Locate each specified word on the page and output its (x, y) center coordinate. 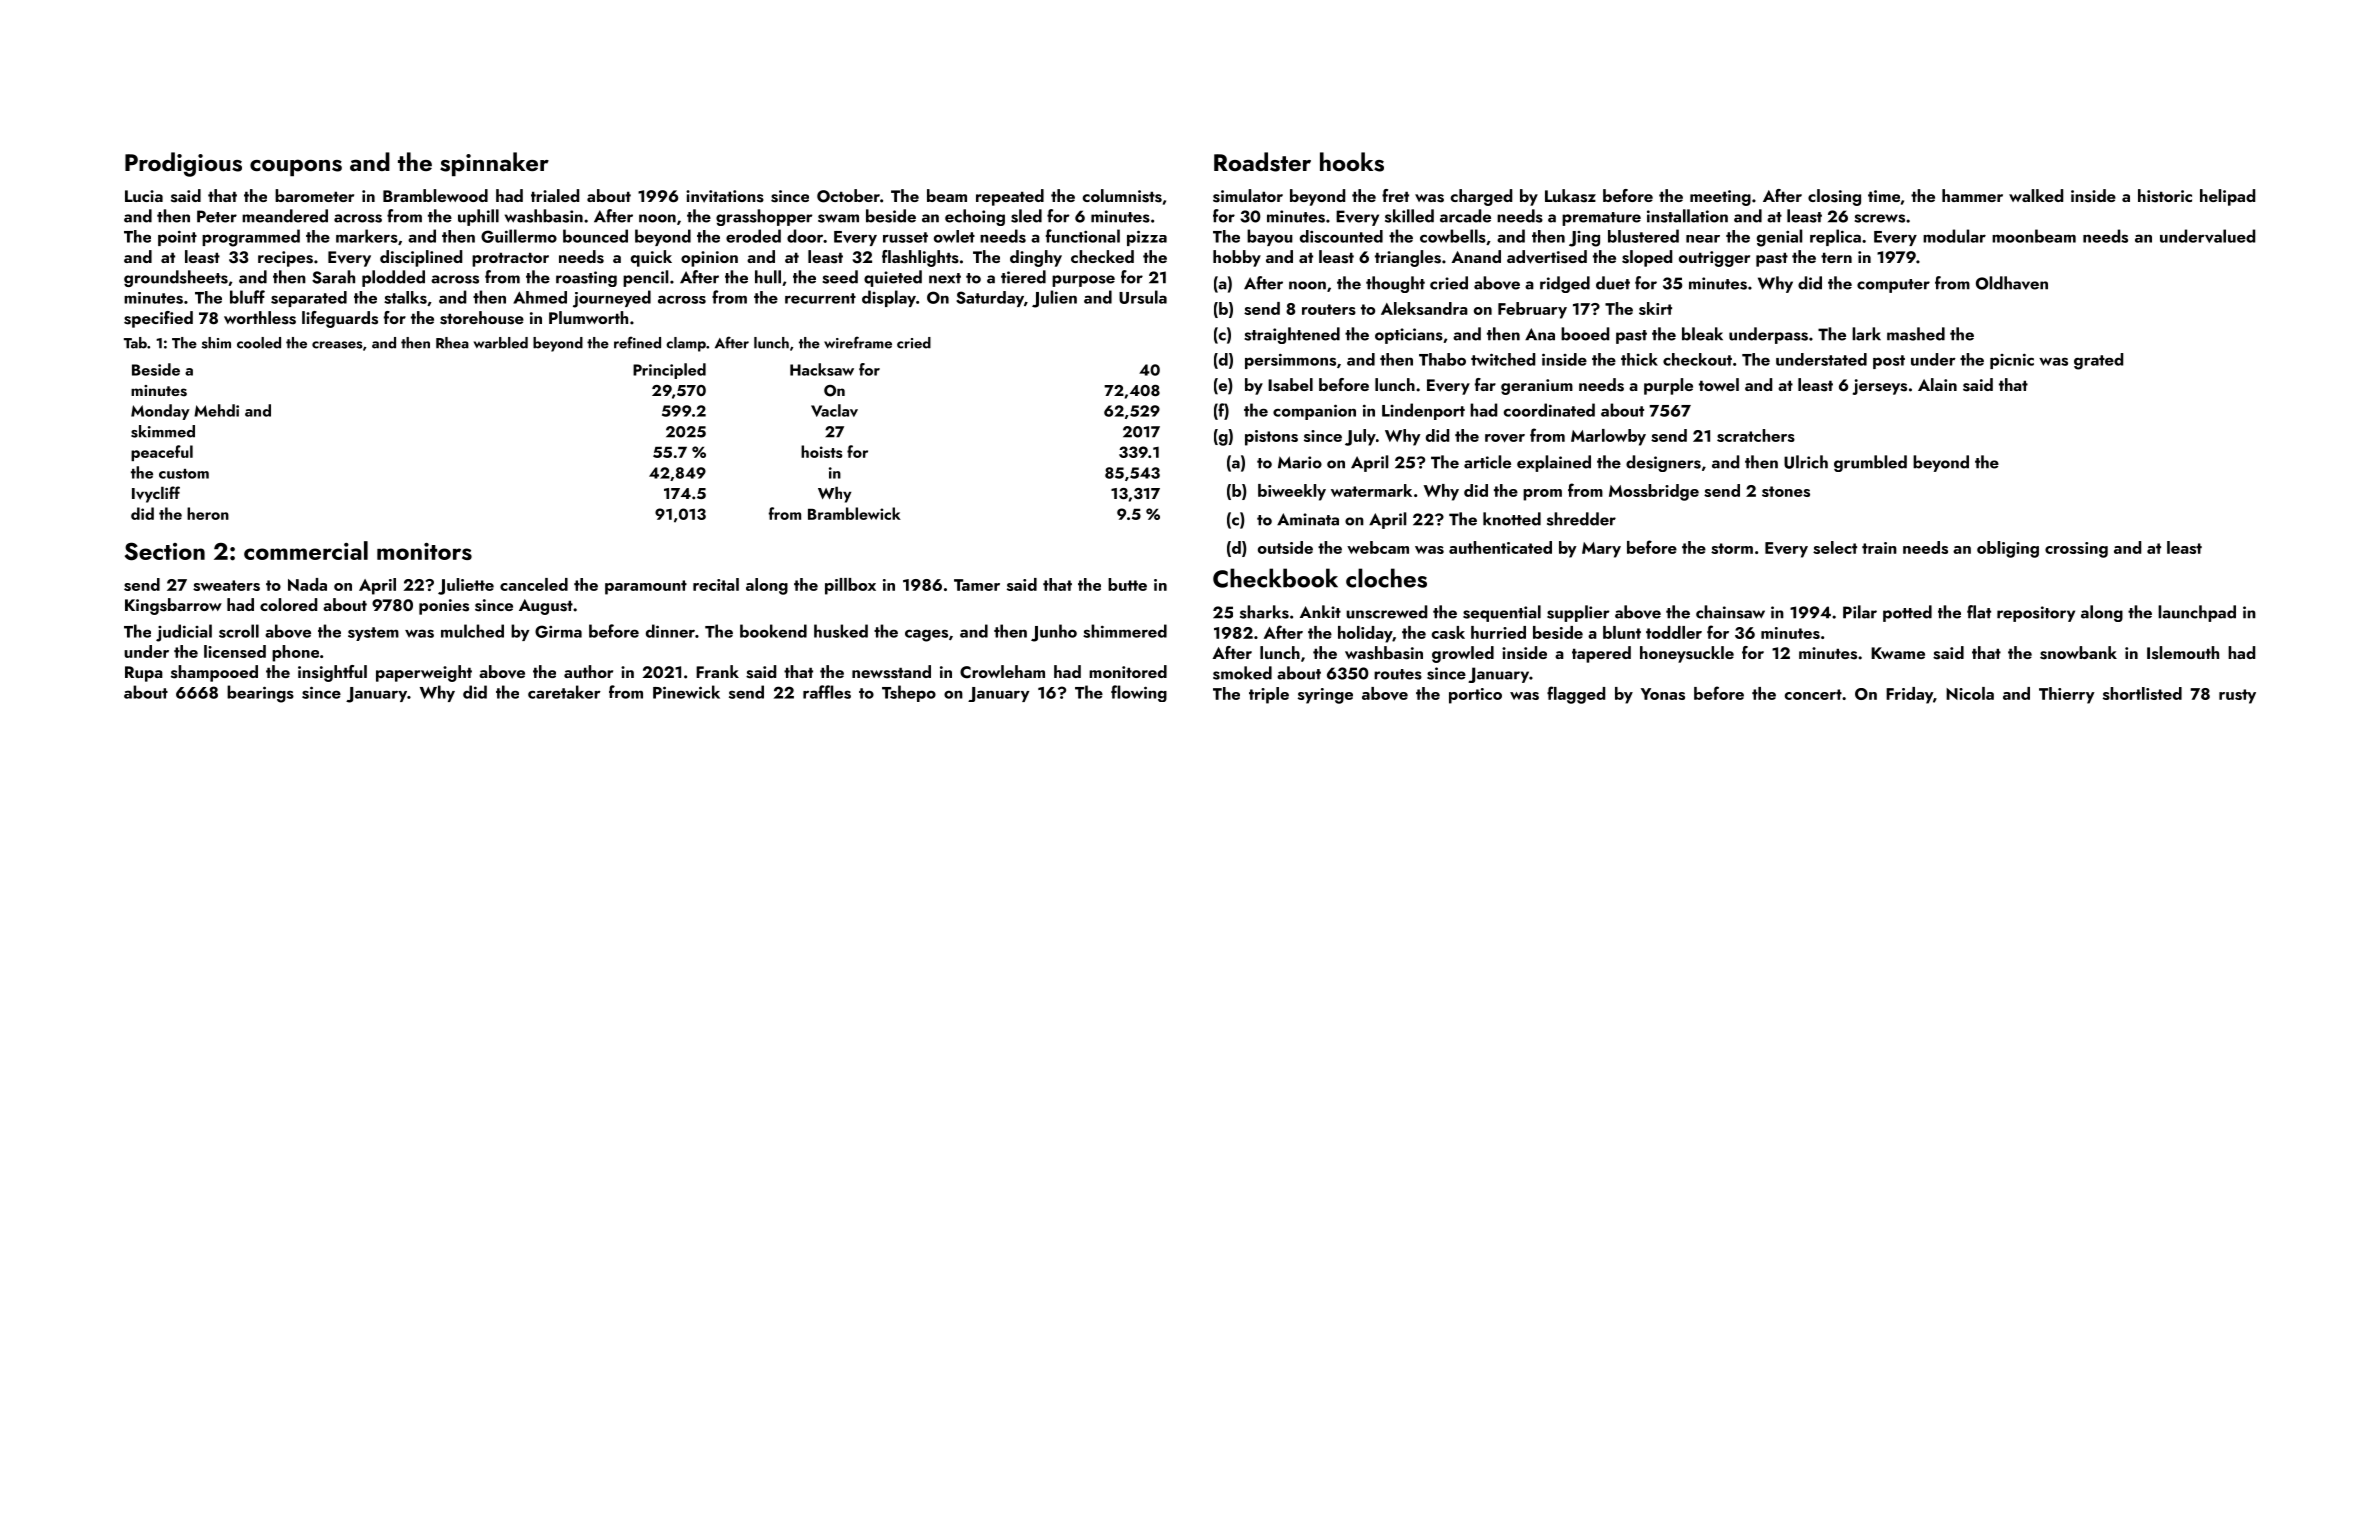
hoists (822, 451)
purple (1668, 386)
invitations (725, 196)
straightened (1292, 335)
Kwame (1898, 653)
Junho (1054, 633)
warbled (501, 343)
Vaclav (834, 410)
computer (1893, 286)
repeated (1010, 197)
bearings (260, 694)
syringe (1325, 696)
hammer (1972, 195)
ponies (444, 607)
